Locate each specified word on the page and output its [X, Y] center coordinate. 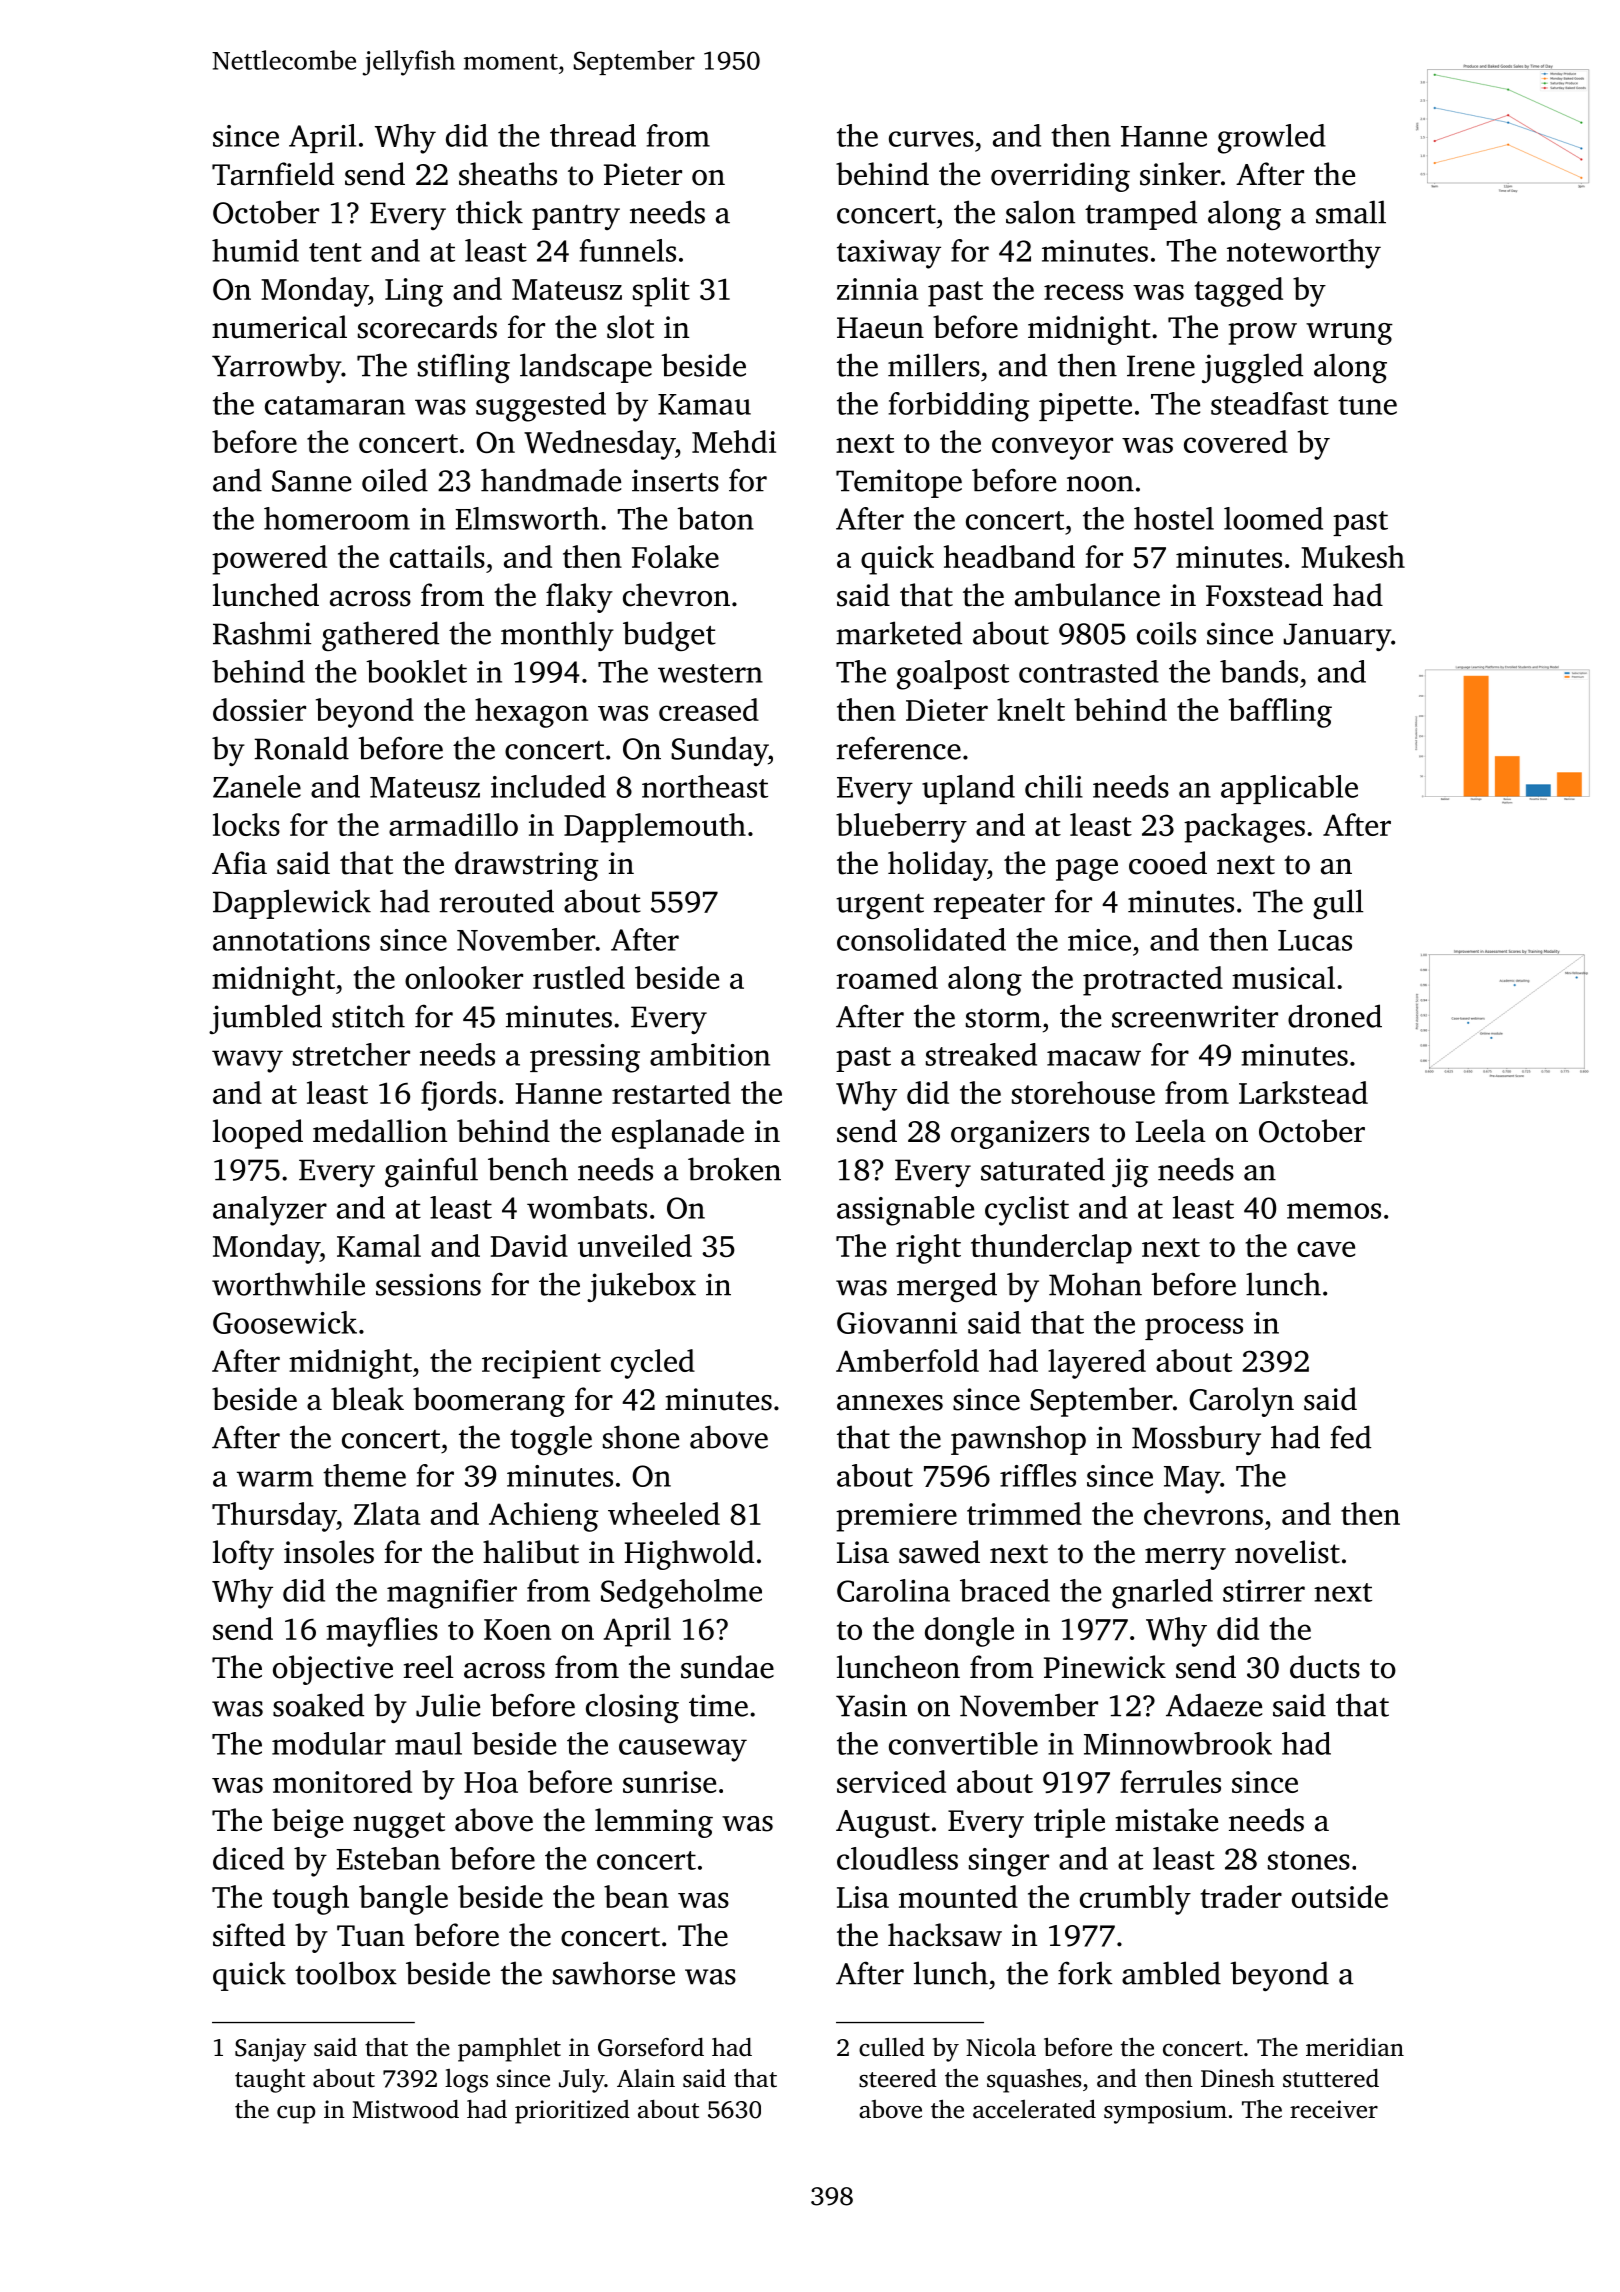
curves [931, 139]
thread [593, 135]
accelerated [1034, 2109]
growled [1272, 139]
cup [296, 2115]
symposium [1165, 2112]
